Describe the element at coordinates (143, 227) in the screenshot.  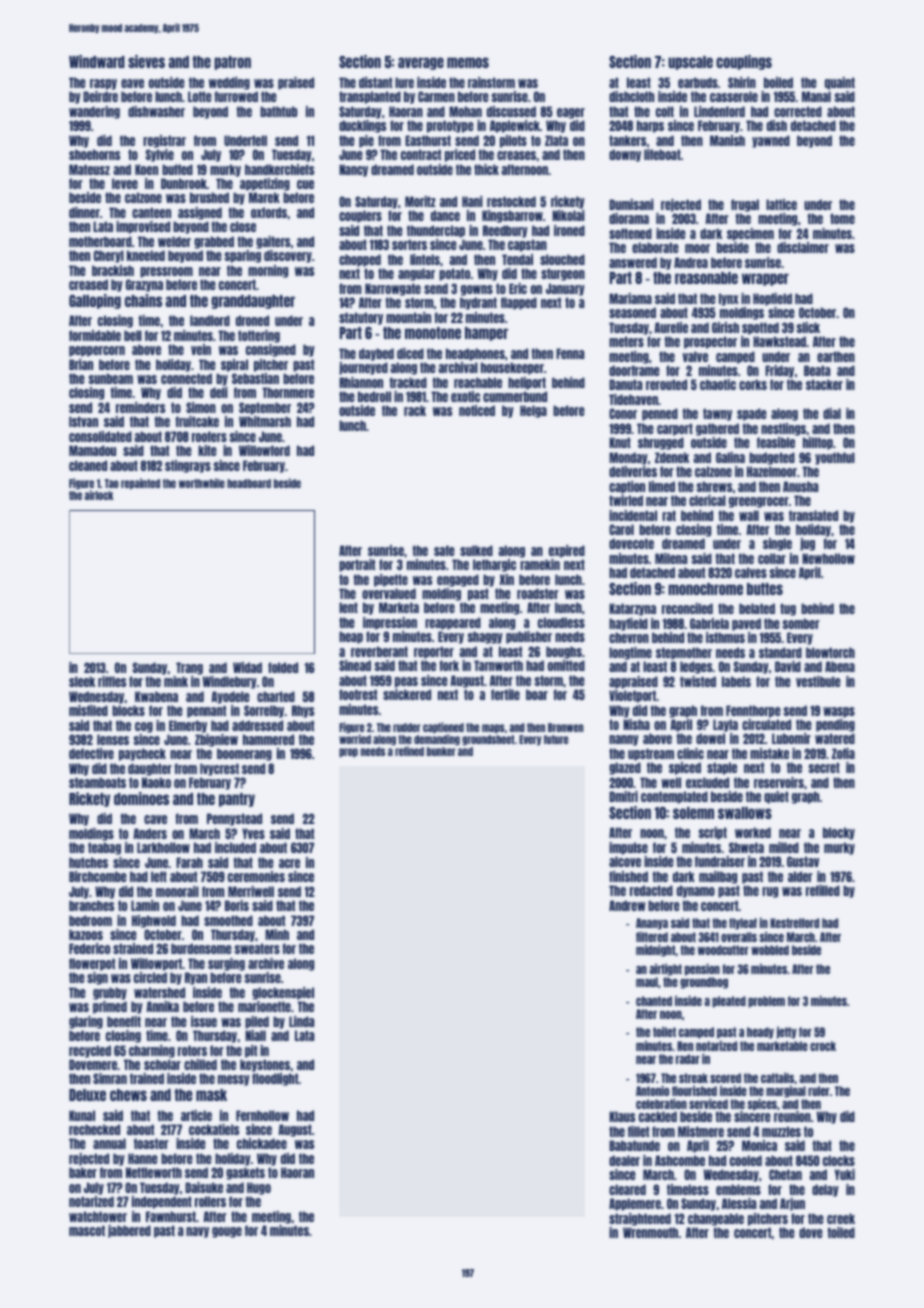
I see `improvised` at that location.
